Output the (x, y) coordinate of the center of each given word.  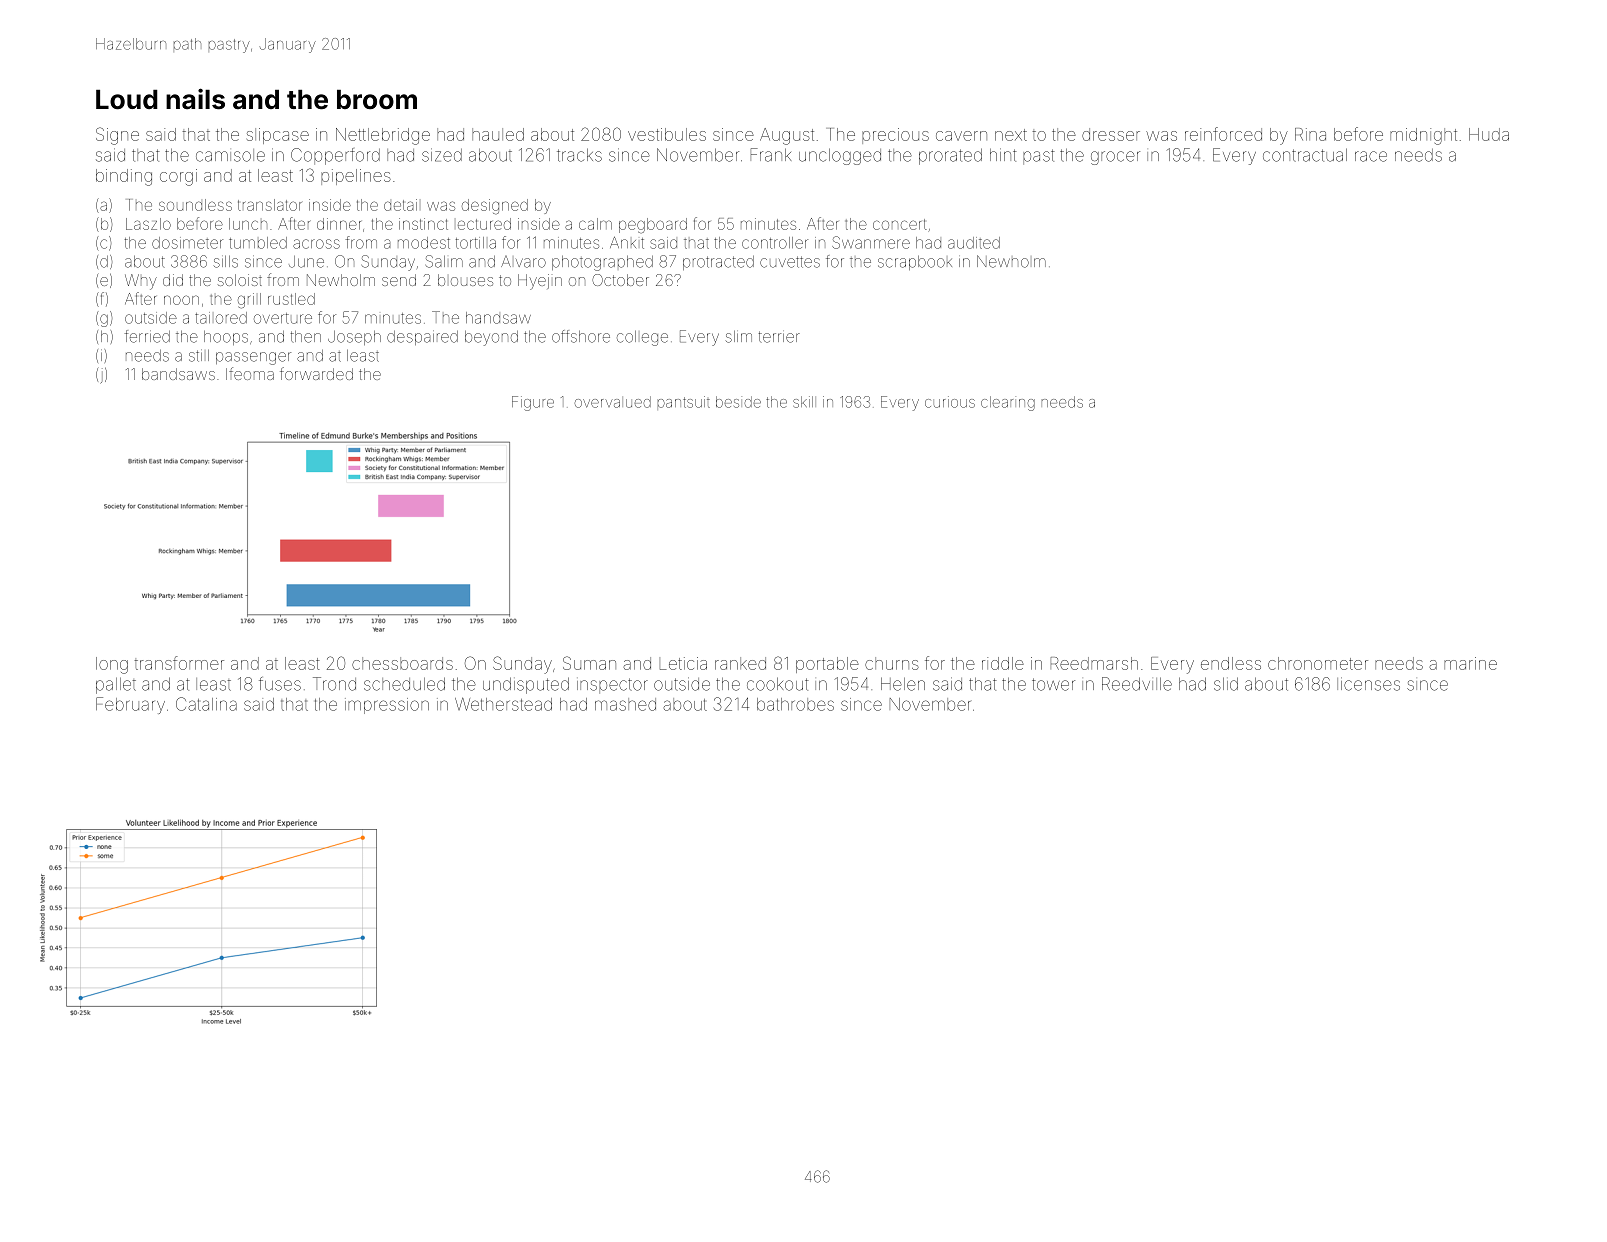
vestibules (667, 134)
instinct (423, 224)
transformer (179, 663)
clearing (1008, 403)
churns (892, 663)
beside (738, 402)
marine (1470, 663)
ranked (740, 663)
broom (377, 99)
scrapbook (915, 263)
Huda (1489, 134)
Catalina (206, 704)
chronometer (1318, 663)
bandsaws (178, 374)
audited (974, 243)
